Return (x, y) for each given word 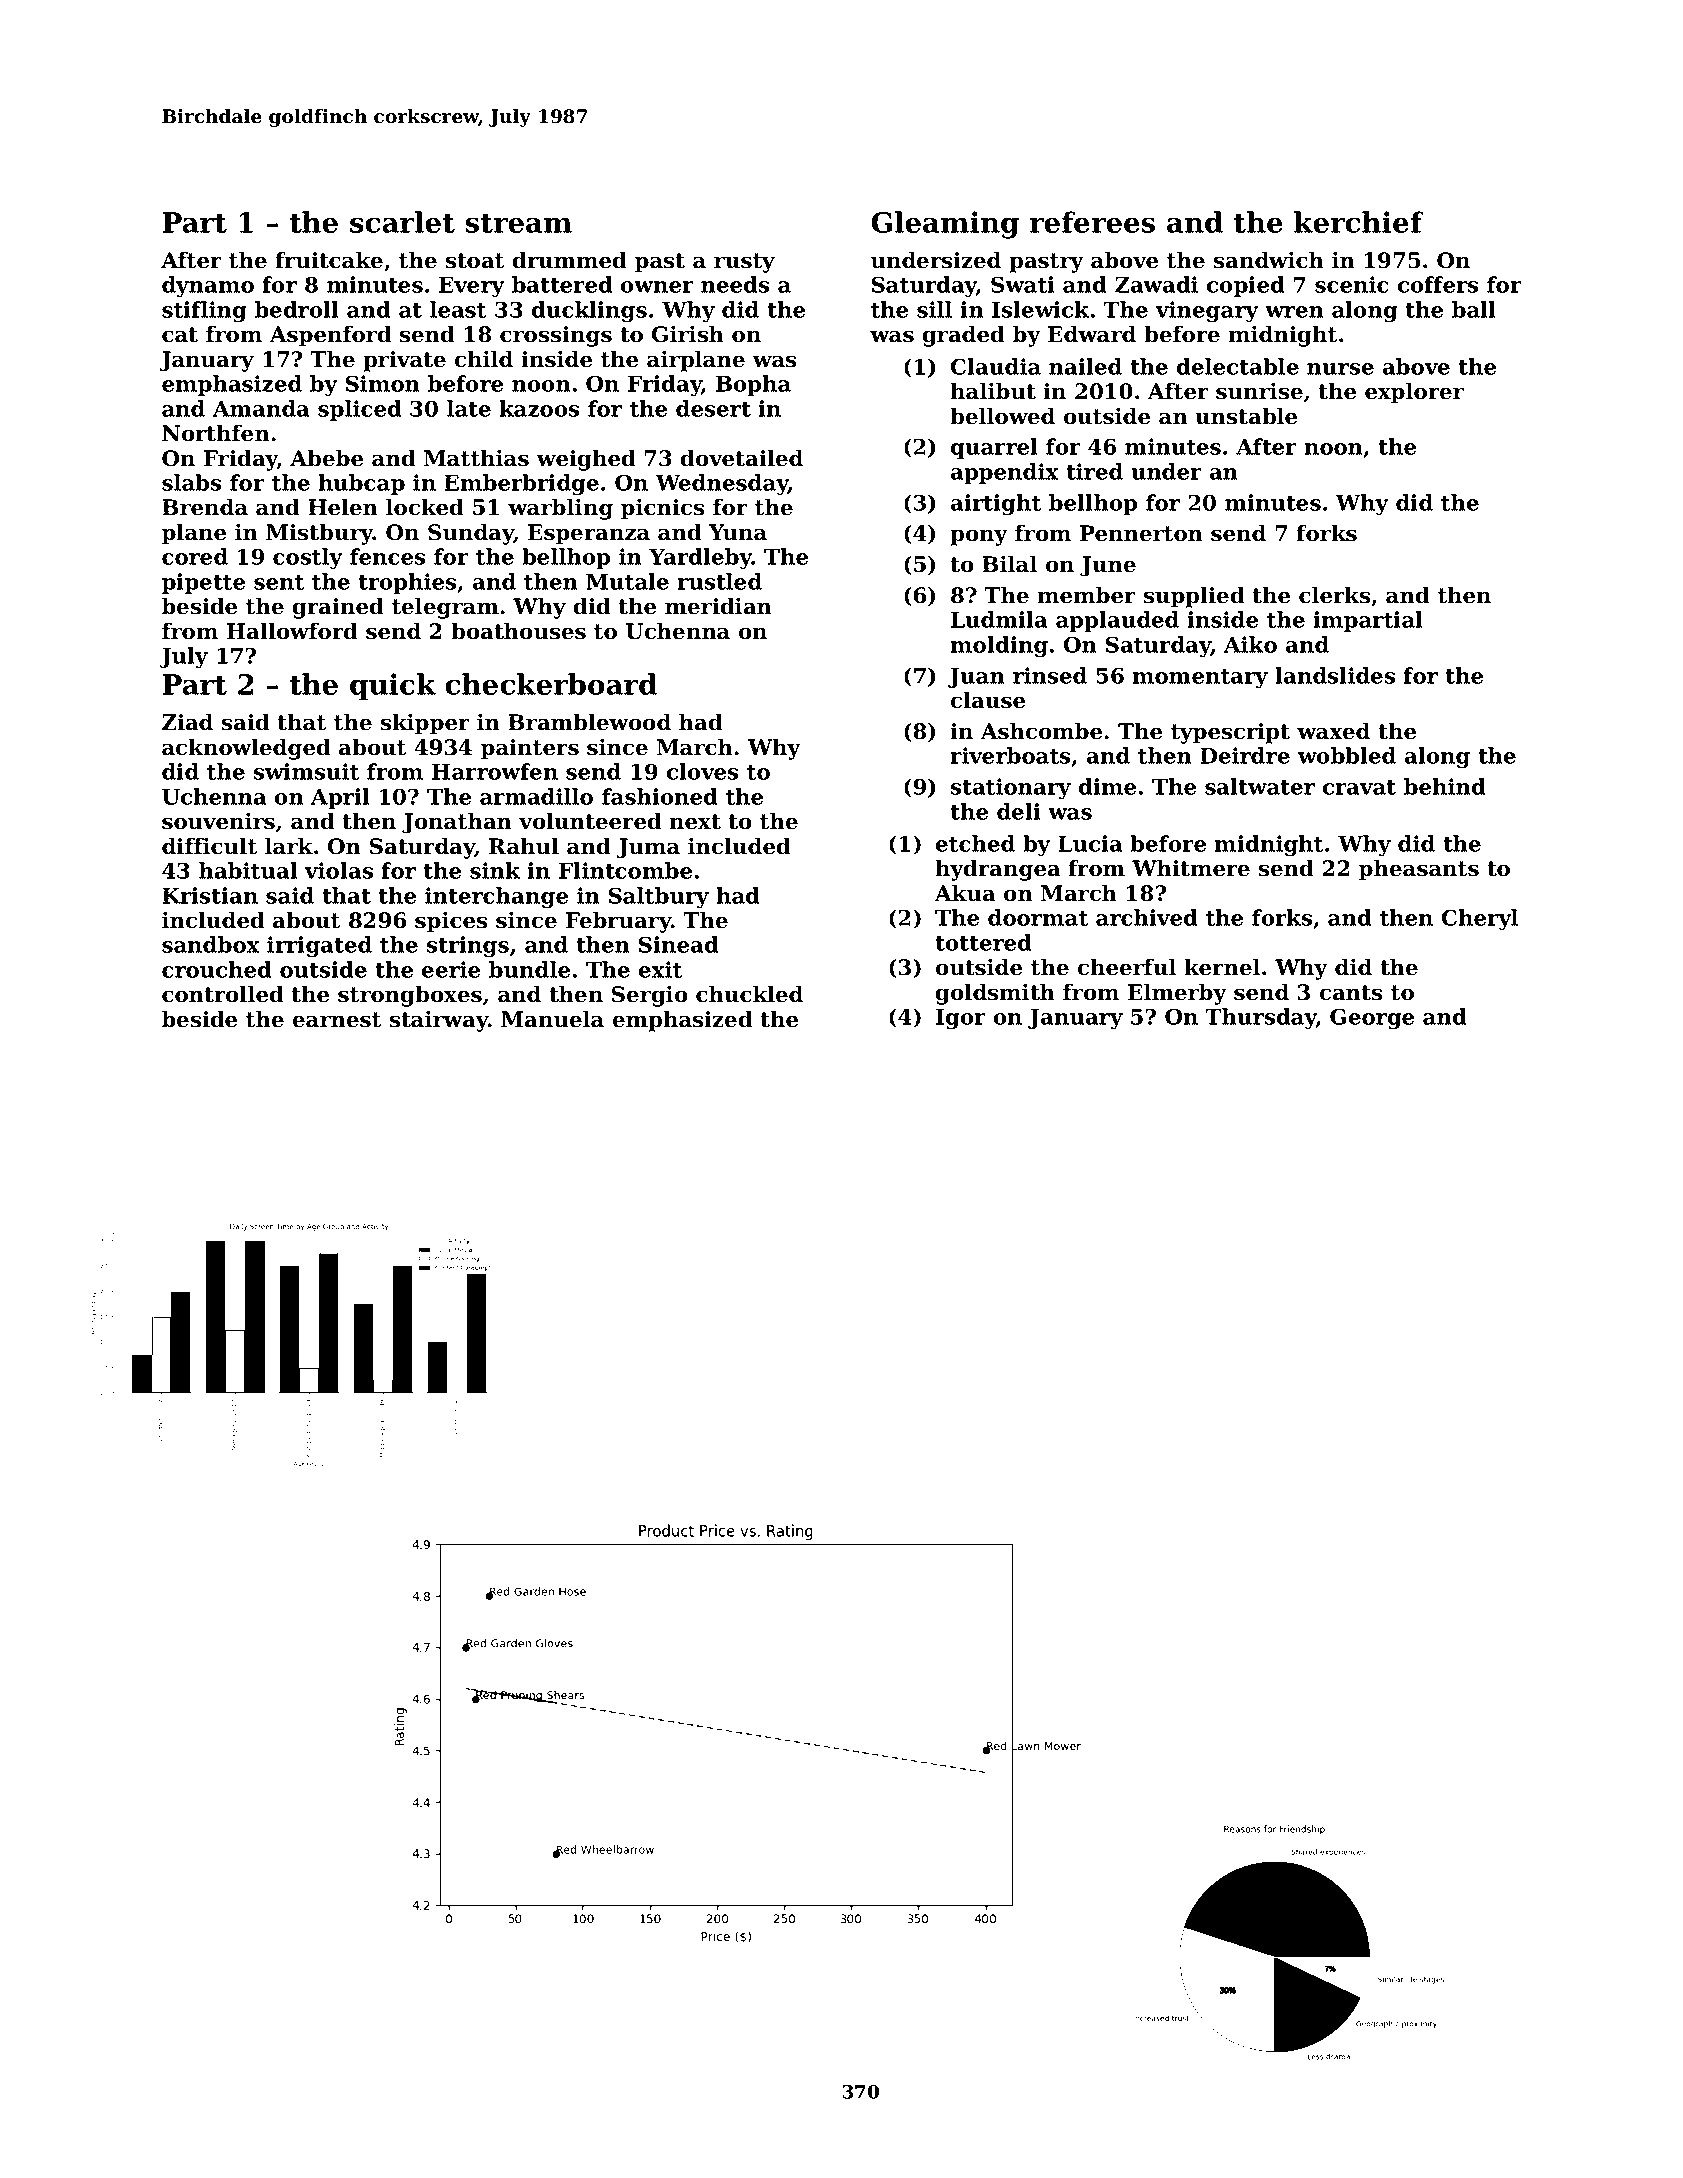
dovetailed (742, 458)
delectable (1238, 366)
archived (1147, 917)
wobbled (1347, 755)
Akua (965, 893)
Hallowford (292, 631)
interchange (496, 898)
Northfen (216, 433)
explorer (1414, 393)
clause (988, 700)
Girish (688, 334)
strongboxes (410, 996)
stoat (475, 261)
